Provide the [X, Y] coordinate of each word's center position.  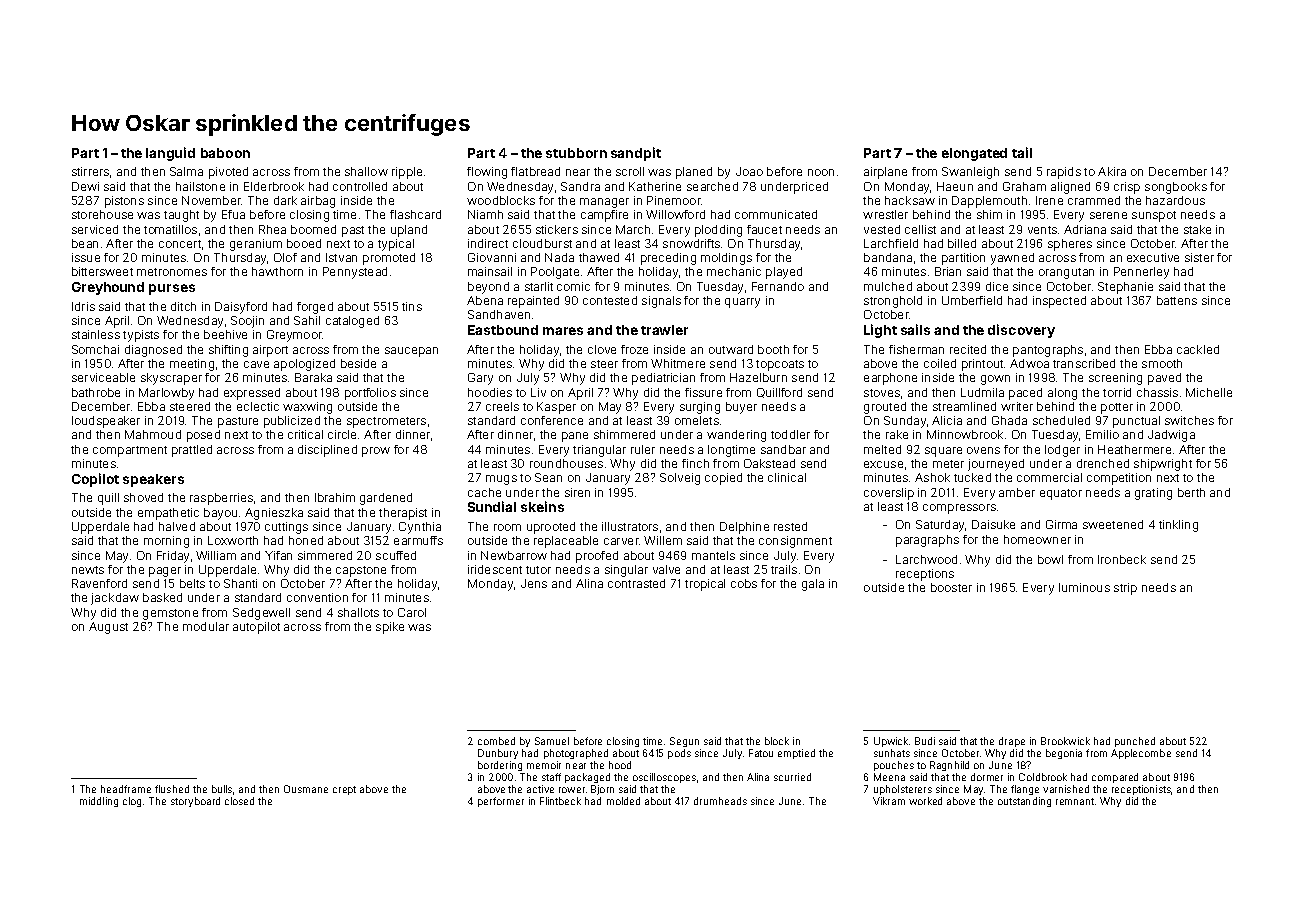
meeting [192, 365]
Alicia [947, 420]
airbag [318, 202]
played [784, 273]
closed [239, 801]
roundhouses [566, 463]
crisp [1127, 188]
